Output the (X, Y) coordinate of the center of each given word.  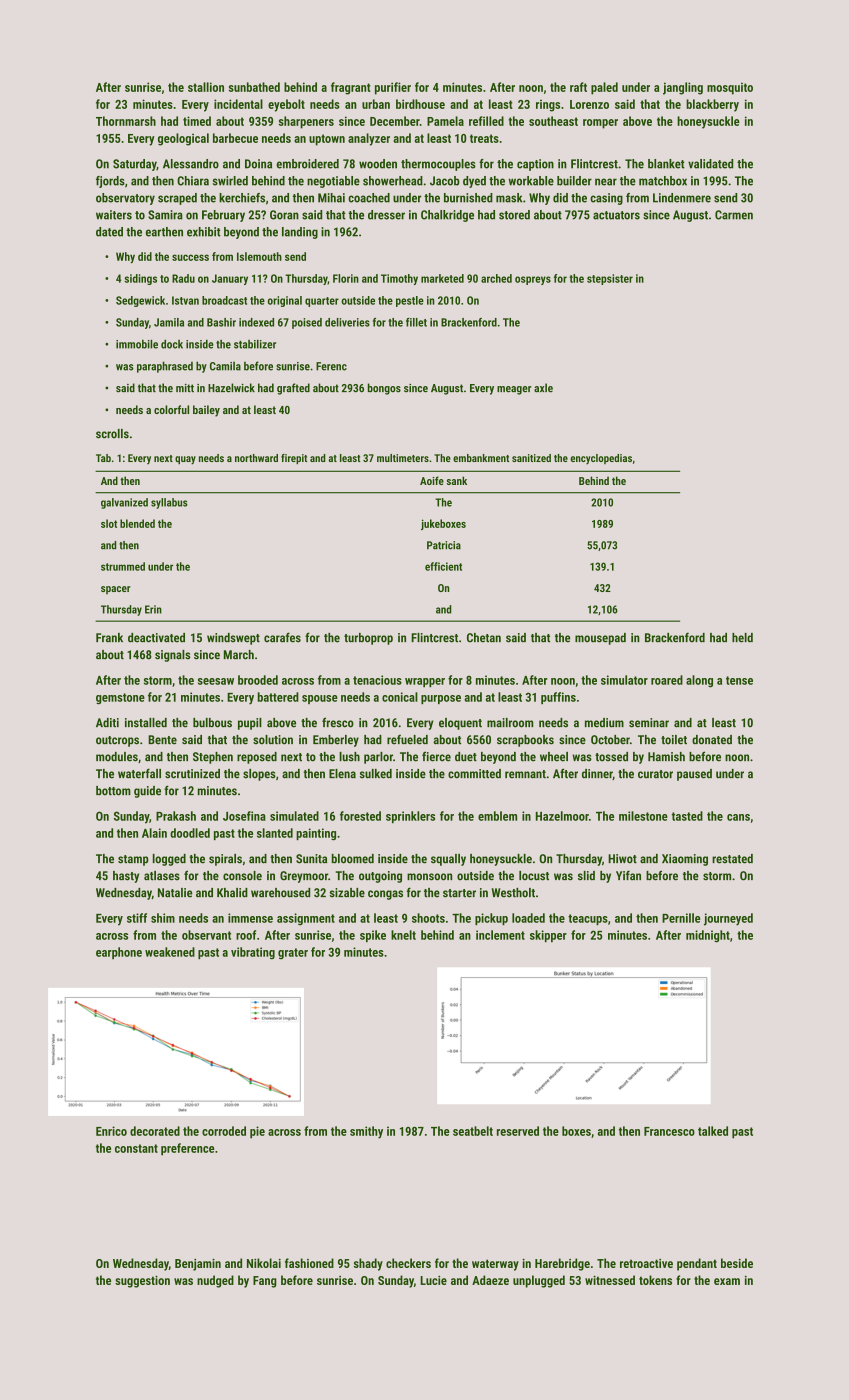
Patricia (444, 545)
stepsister (610, 279)
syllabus (169, 503)
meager (514, 390)
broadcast (224, 300)
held (742, 638)
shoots (428, 918)
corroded (224, 1131)
